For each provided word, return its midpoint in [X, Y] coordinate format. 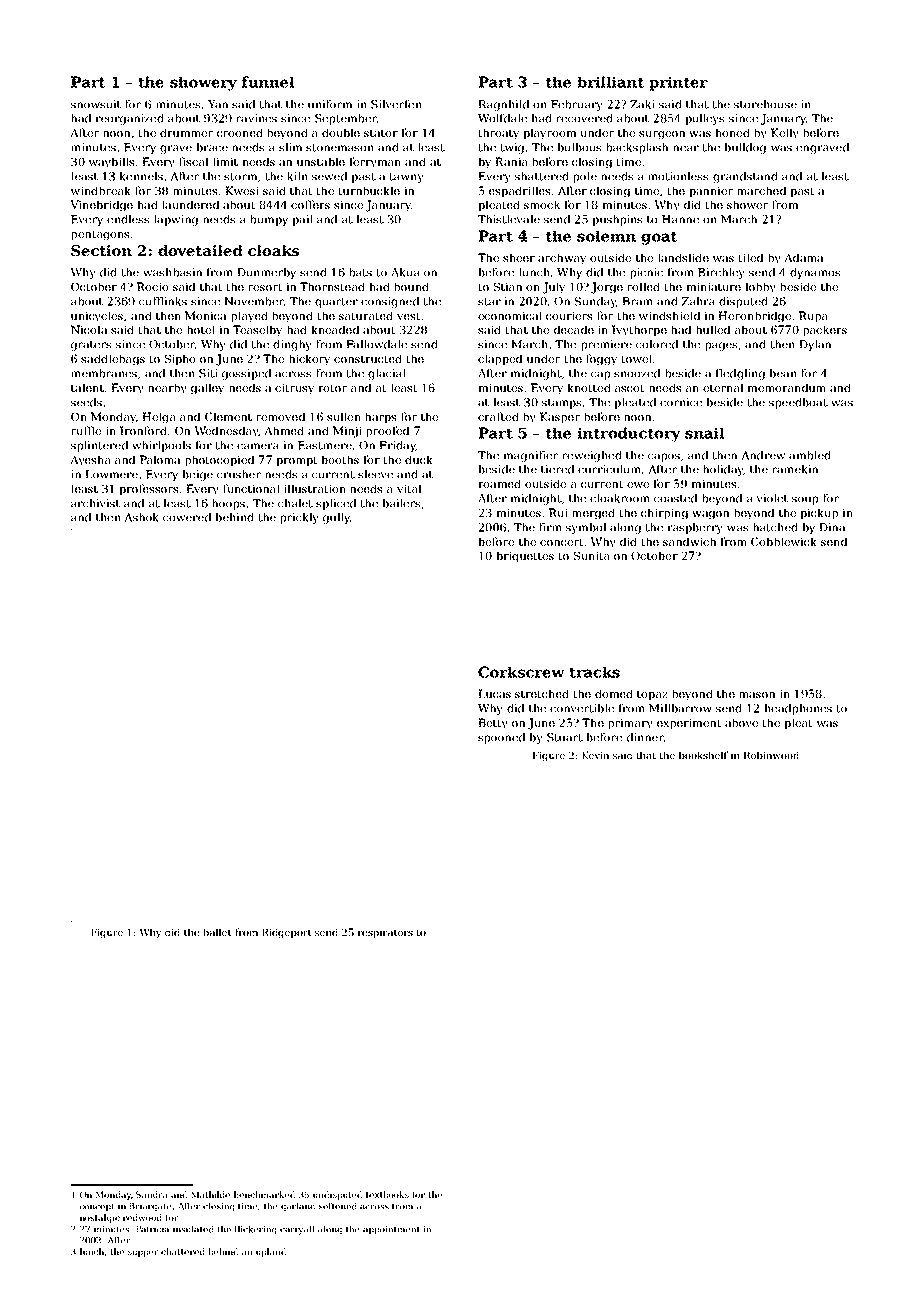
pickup [819, 514]
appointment [391, 1230]
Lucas [494, 693]
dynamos [815, 273]
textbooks [387, 1194]
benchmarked [264, 1194]
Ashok [142, 517]
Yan [218, 104]
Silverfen [396, 104]
